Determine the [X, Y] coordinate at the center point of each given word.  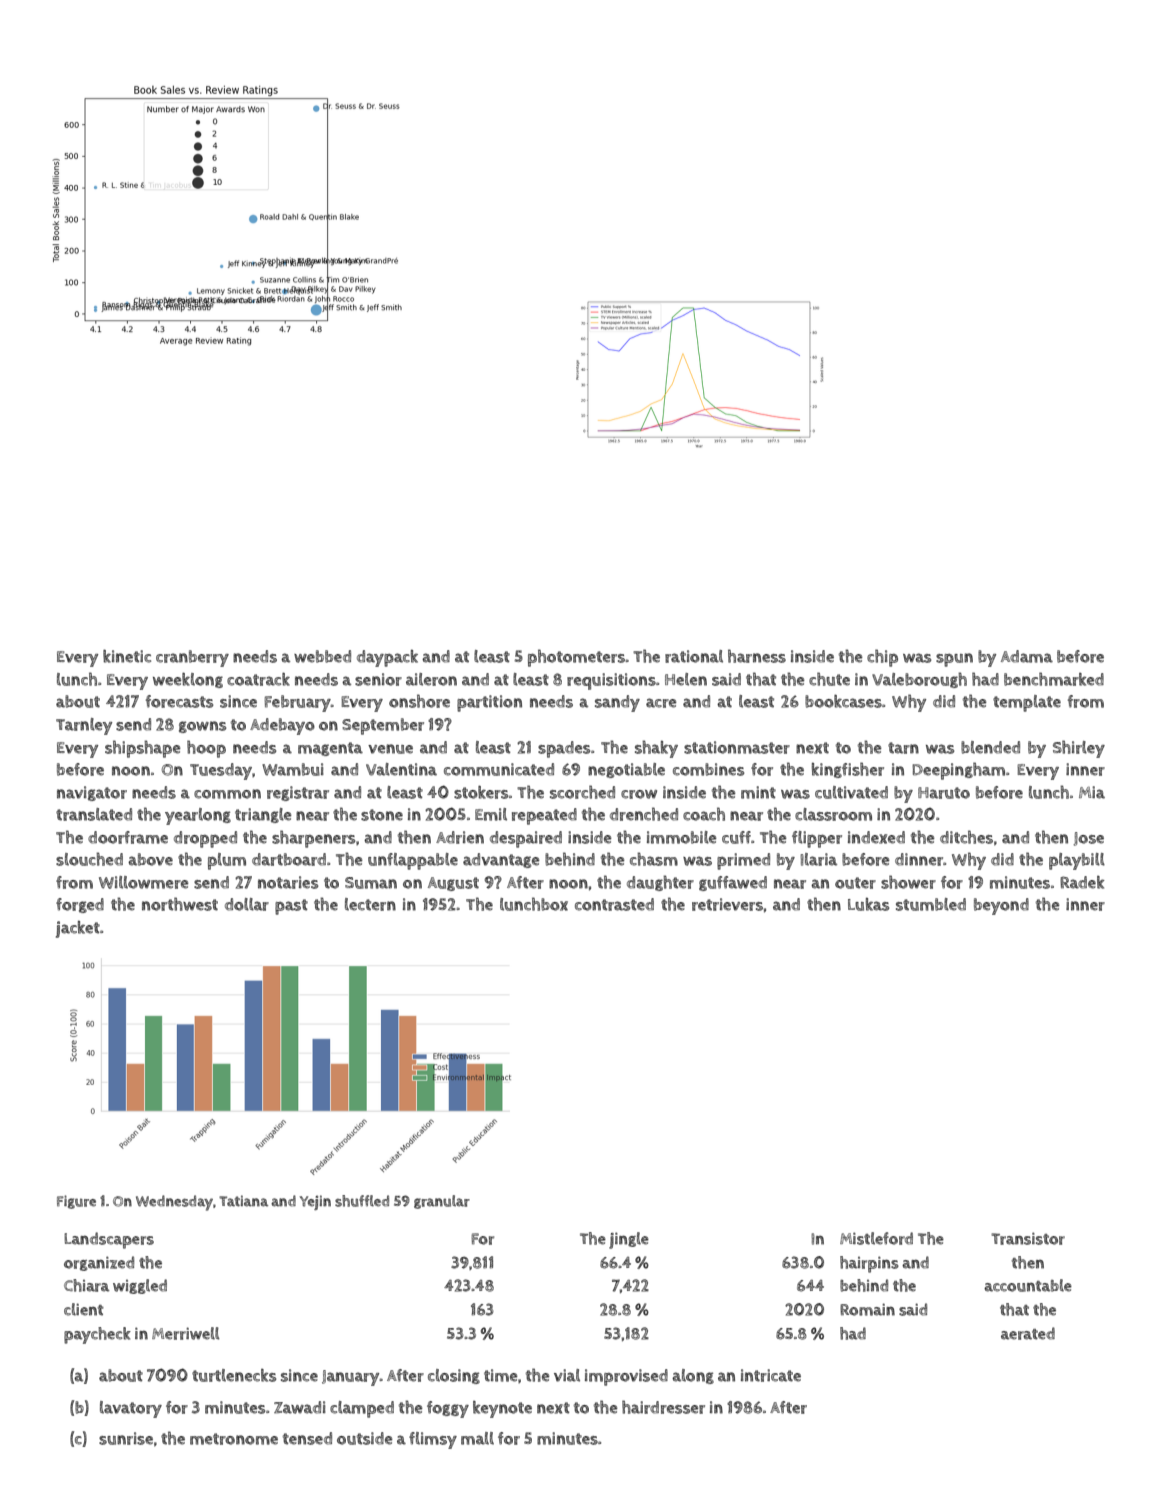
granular [442, 1202]
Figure [76, 1202]
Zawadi [300, 1407]
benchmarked [1054, 679]
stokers [481, 792]
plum [227, 861]
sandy [617, 703]
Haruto [944, 793]
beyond [1001, 906]
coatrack [258, 679]
